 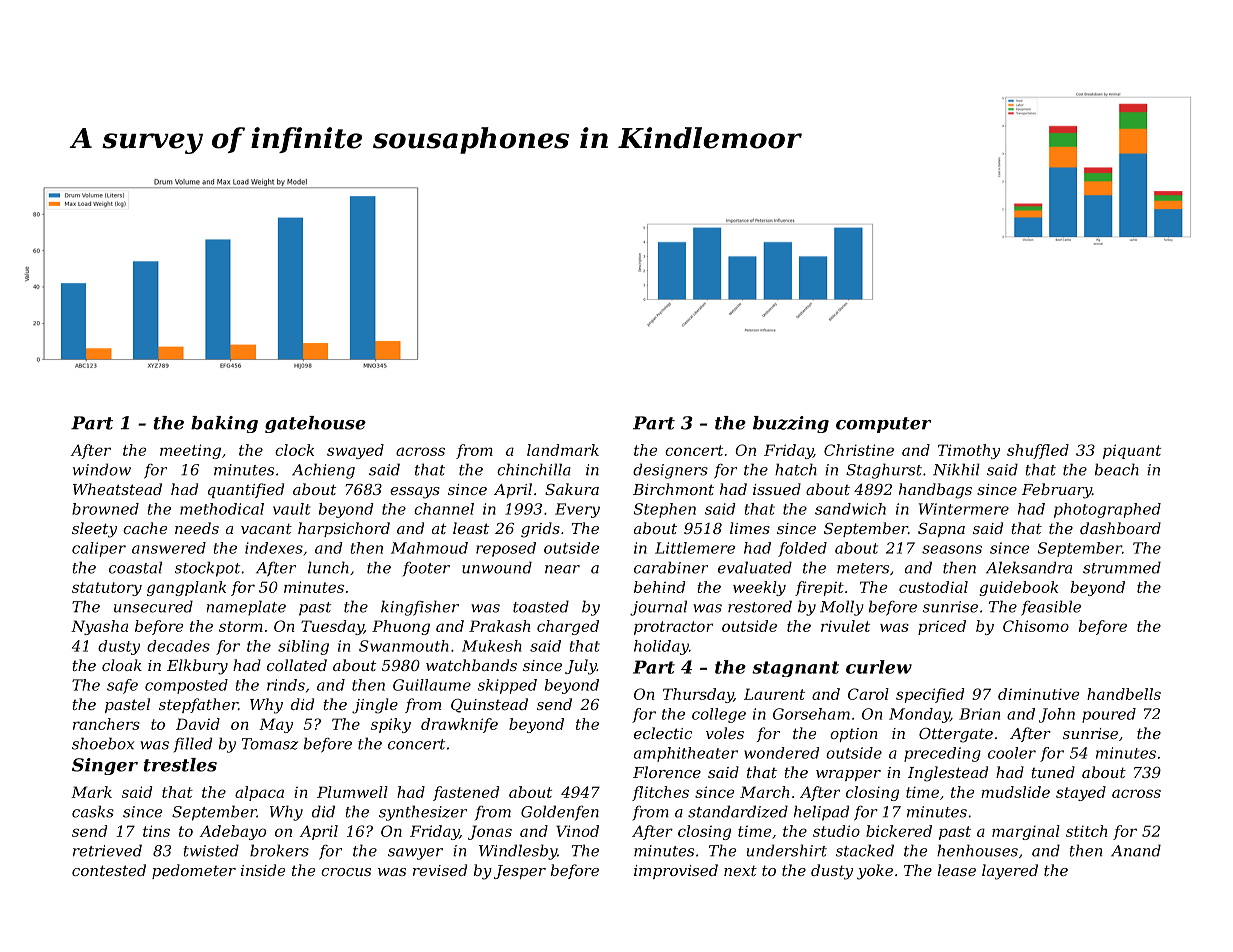 I want to click on synthesizer, so click(x=423, y=813).
